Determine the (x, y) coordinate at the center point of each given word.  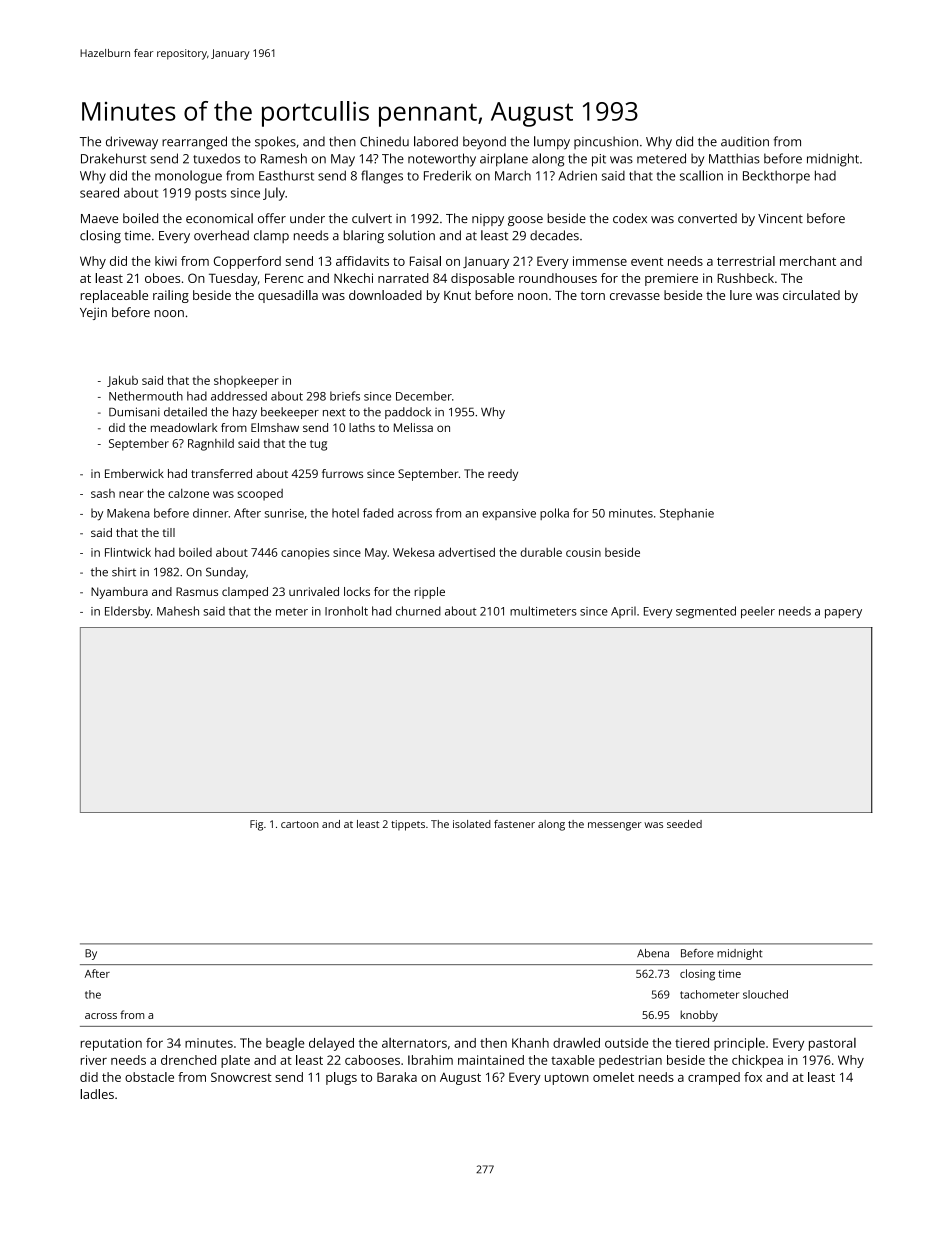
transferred (221, 473)
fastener (514, 824)
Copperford (247, 262)
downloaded (385, 295)
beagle (285, 1044)
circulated (811, 295)
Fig (256, 825)
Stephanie (687, 514)
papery (843, 613)
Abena (653, 953)
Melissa (413, 427)
